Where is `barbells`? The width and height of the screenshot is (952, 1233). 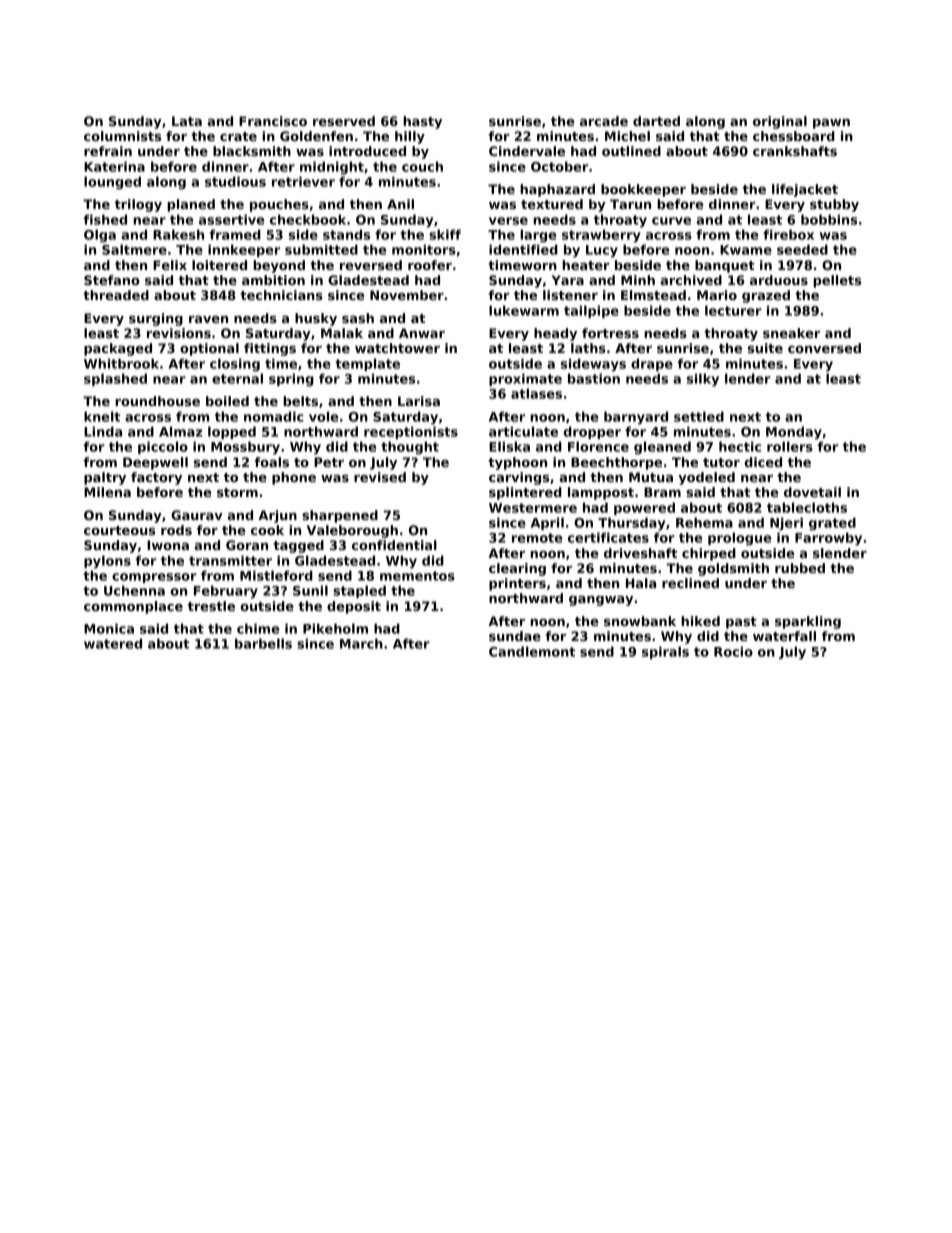
barbells is located at coordinates (263, 643).
